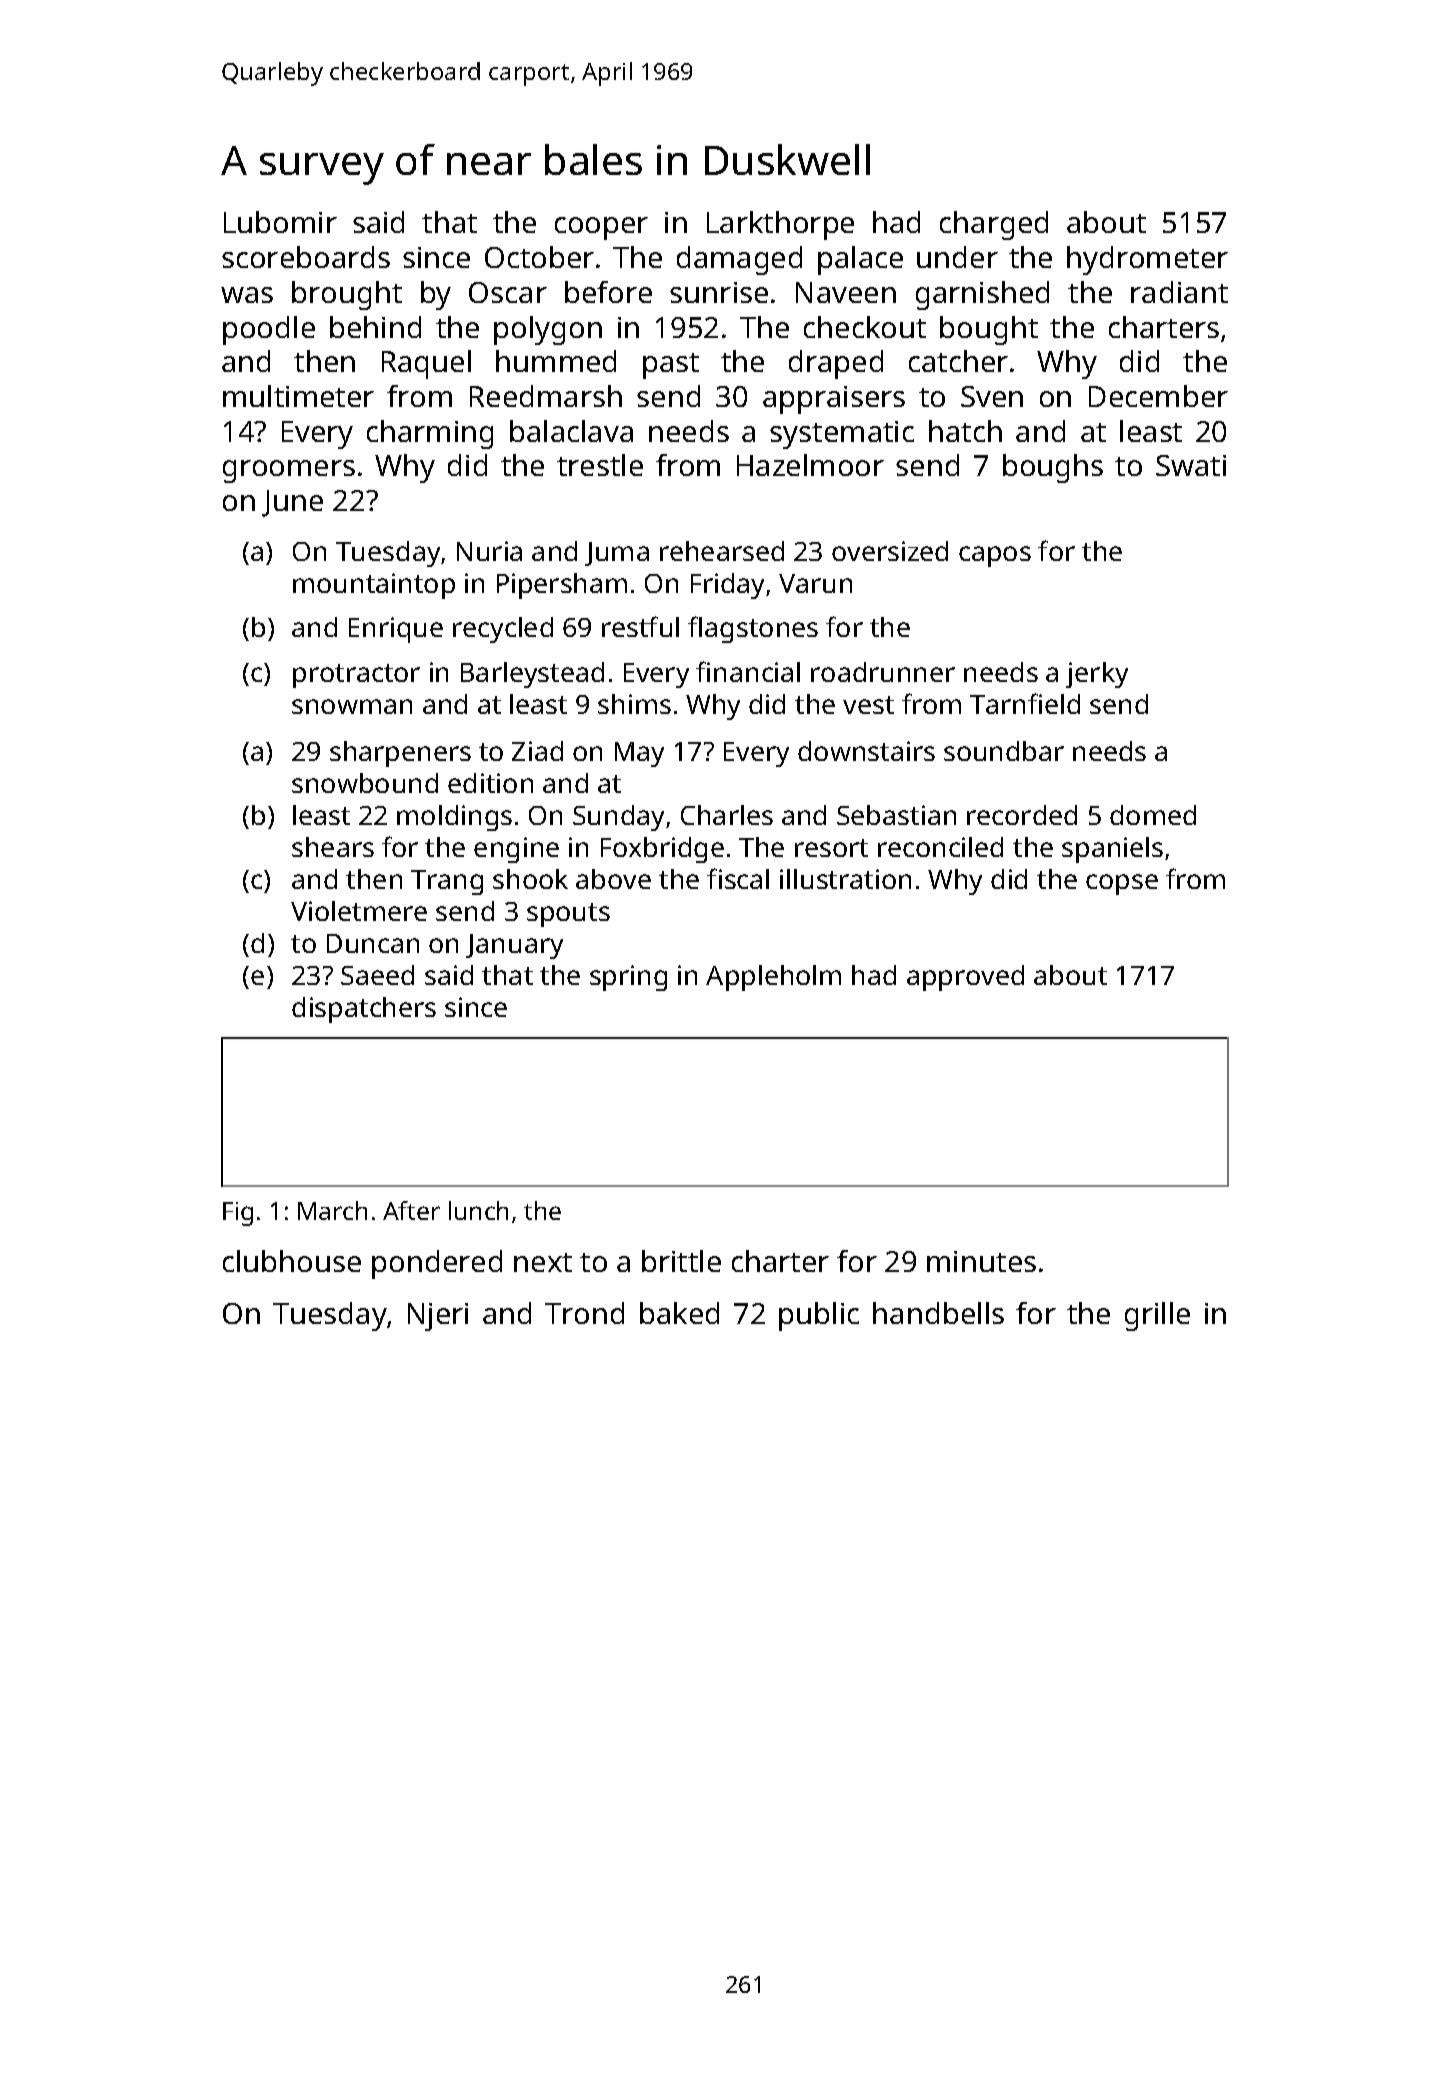  What do you see at coordinates (727, 815) in the page?
I see `Charles` at bounding box center [727, 815].
